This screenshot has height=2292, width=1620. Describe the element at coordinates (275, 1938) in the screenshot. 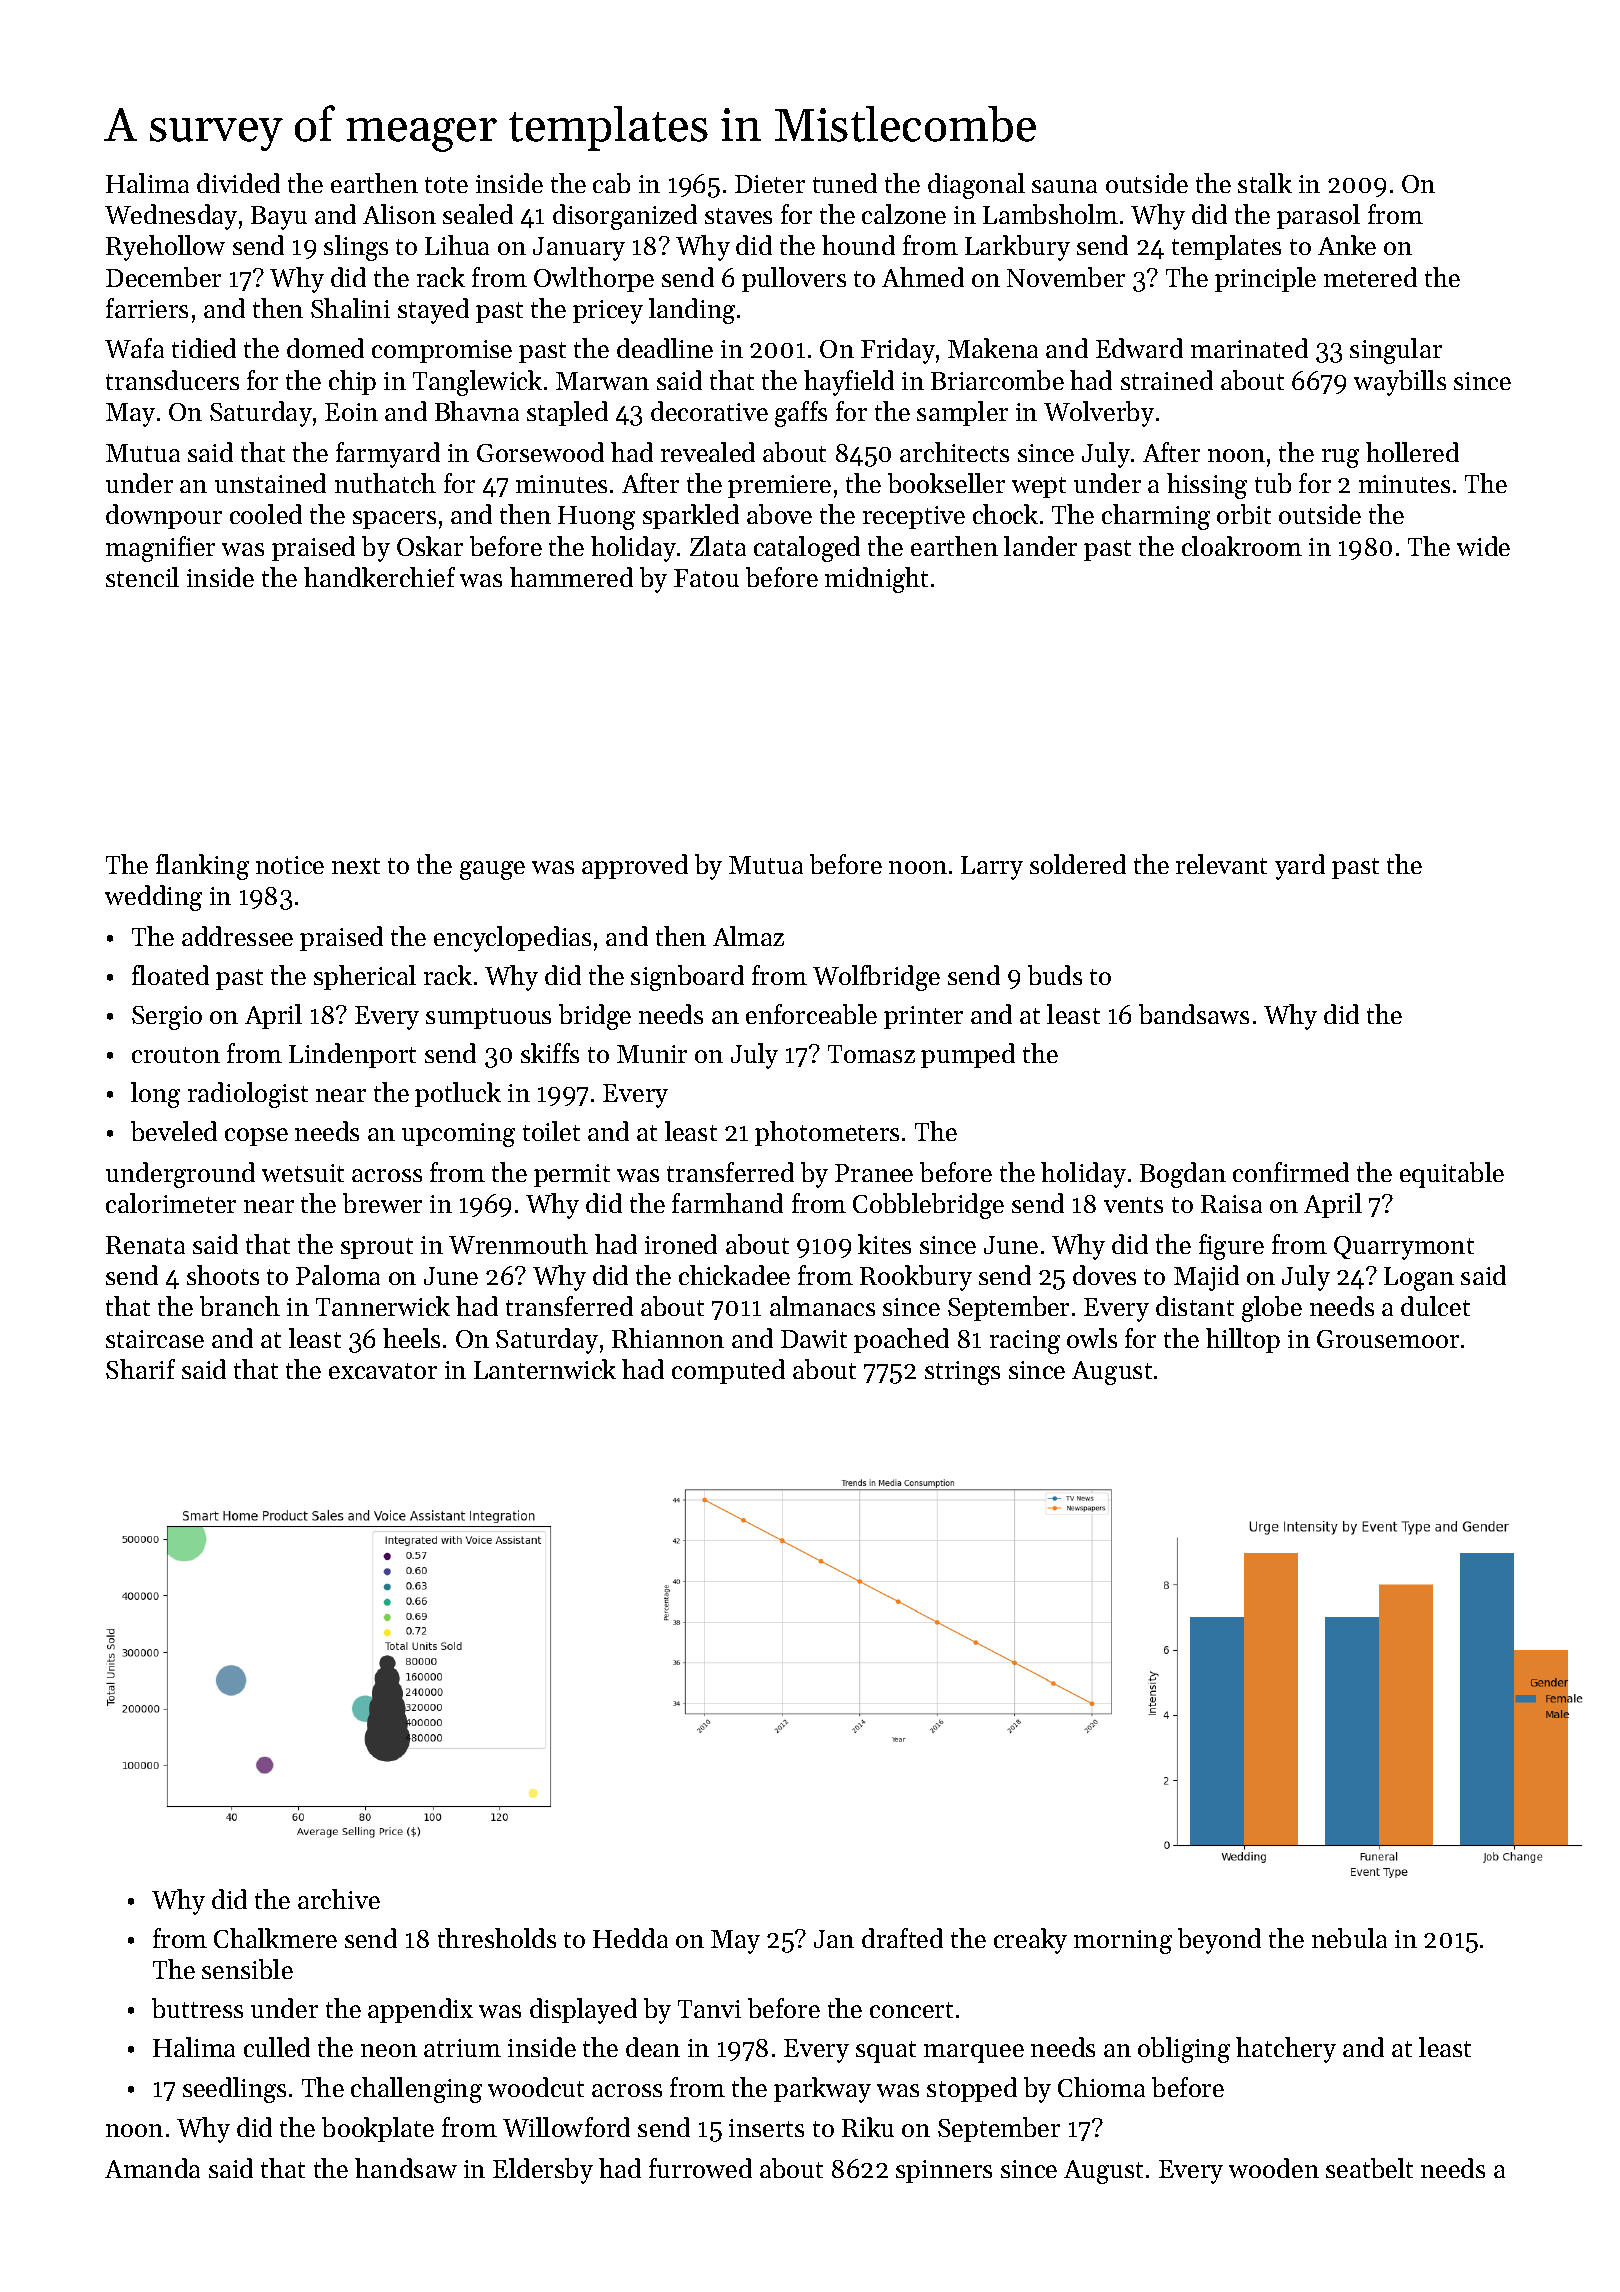

I see `Chalkmere` at that location.
